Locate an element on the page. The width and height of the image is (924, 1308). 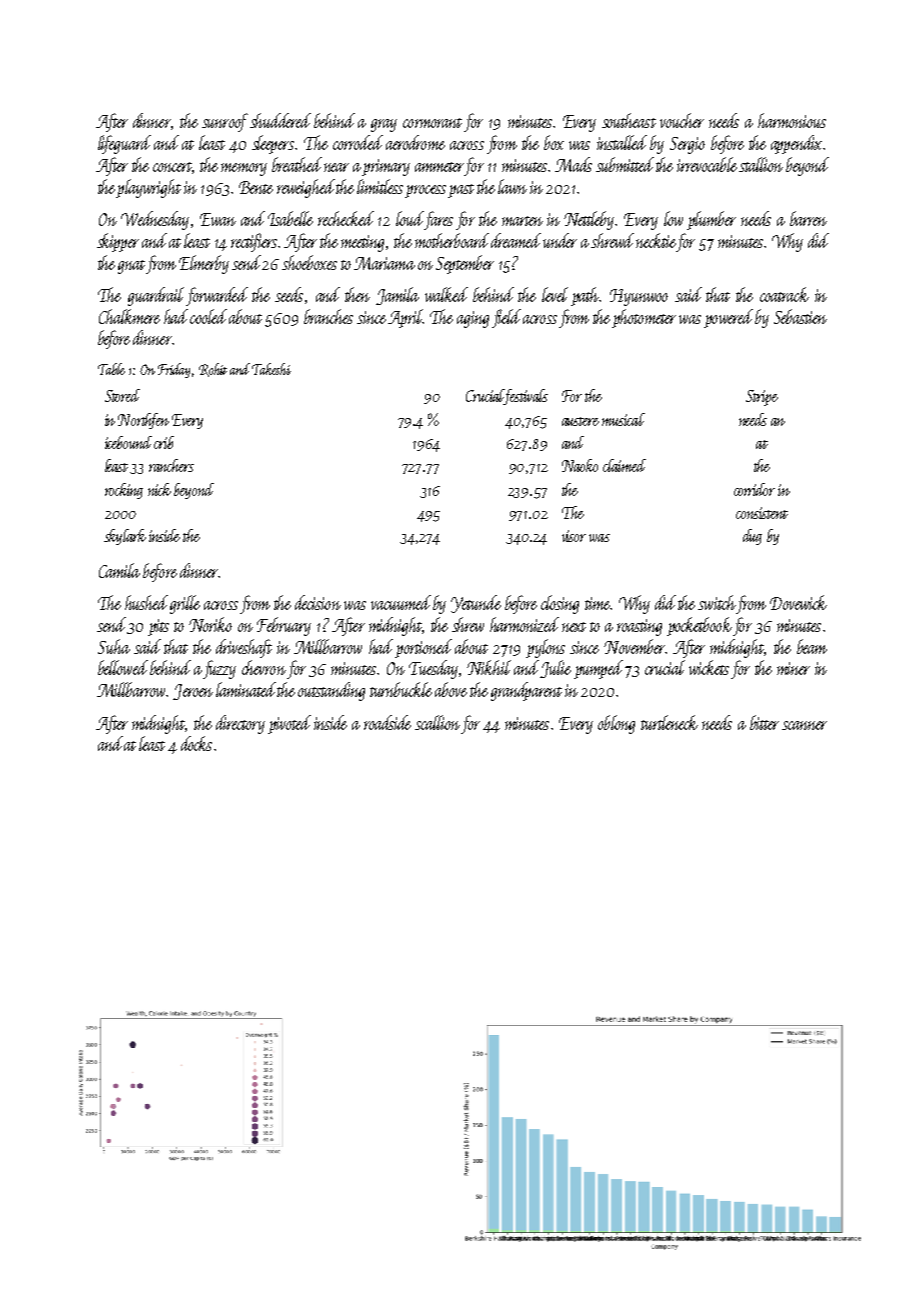
turtleneck is located at coordinates (669, 722).
